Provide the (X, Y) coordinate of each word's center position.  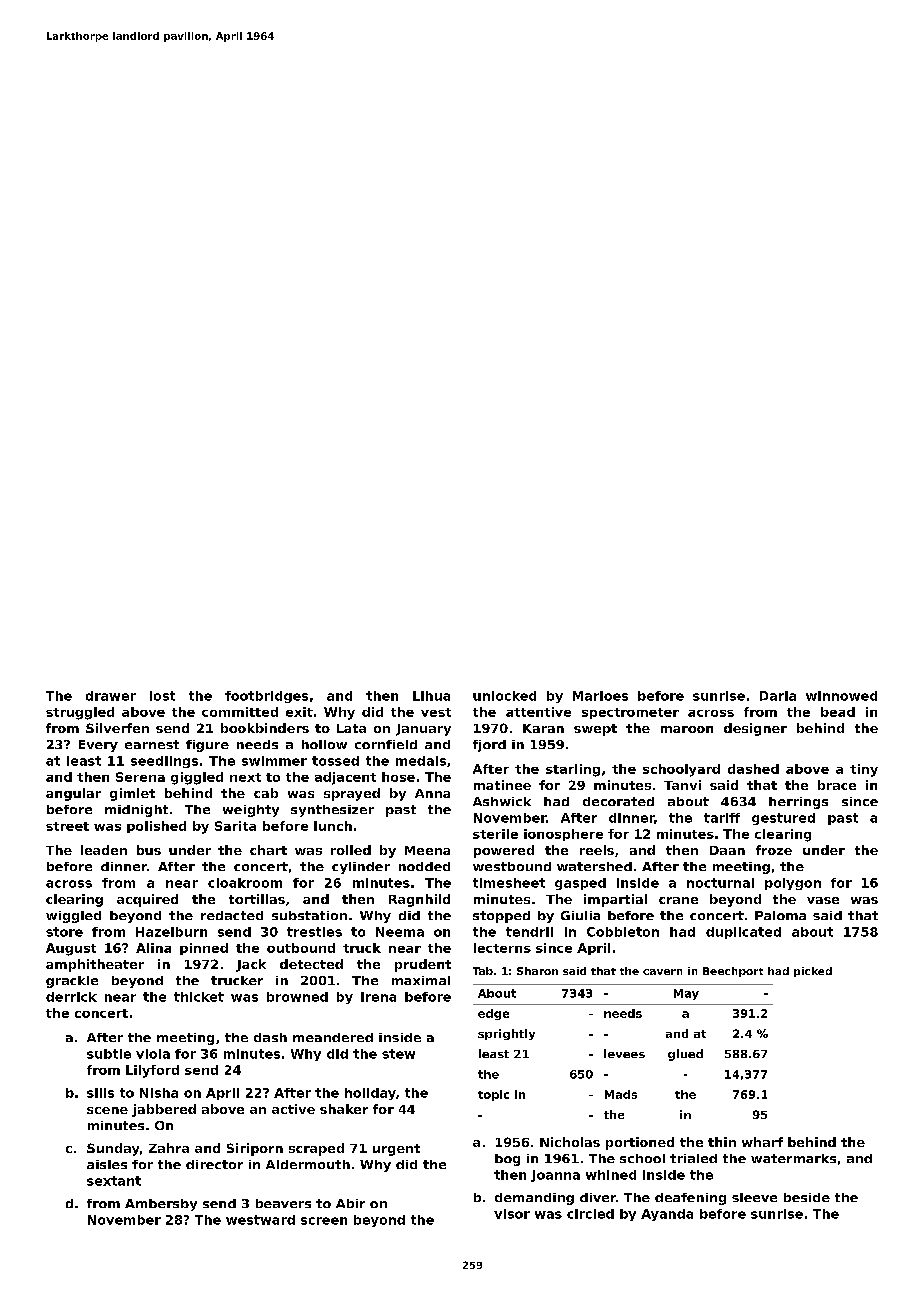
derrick (71, 997)
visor (512, 1214)
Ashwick (502, 801)
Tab (483, 971)
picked (813, 972)
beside (807, 1197)
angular (73, 794)
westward (260, 1220)
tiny (864, 770)
